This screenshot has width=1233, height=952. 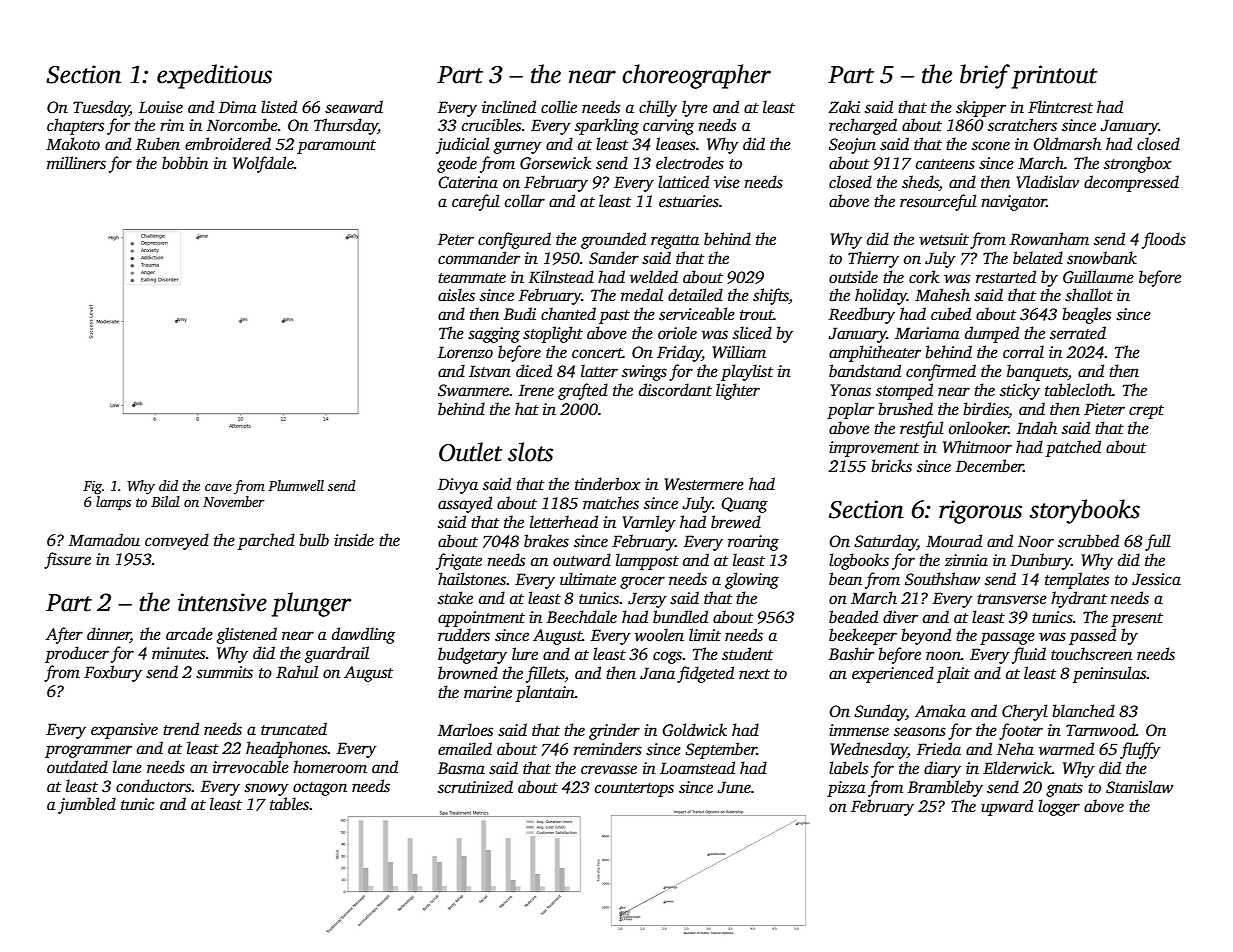 I want to click on glistened, so click(x=247, y=635).
